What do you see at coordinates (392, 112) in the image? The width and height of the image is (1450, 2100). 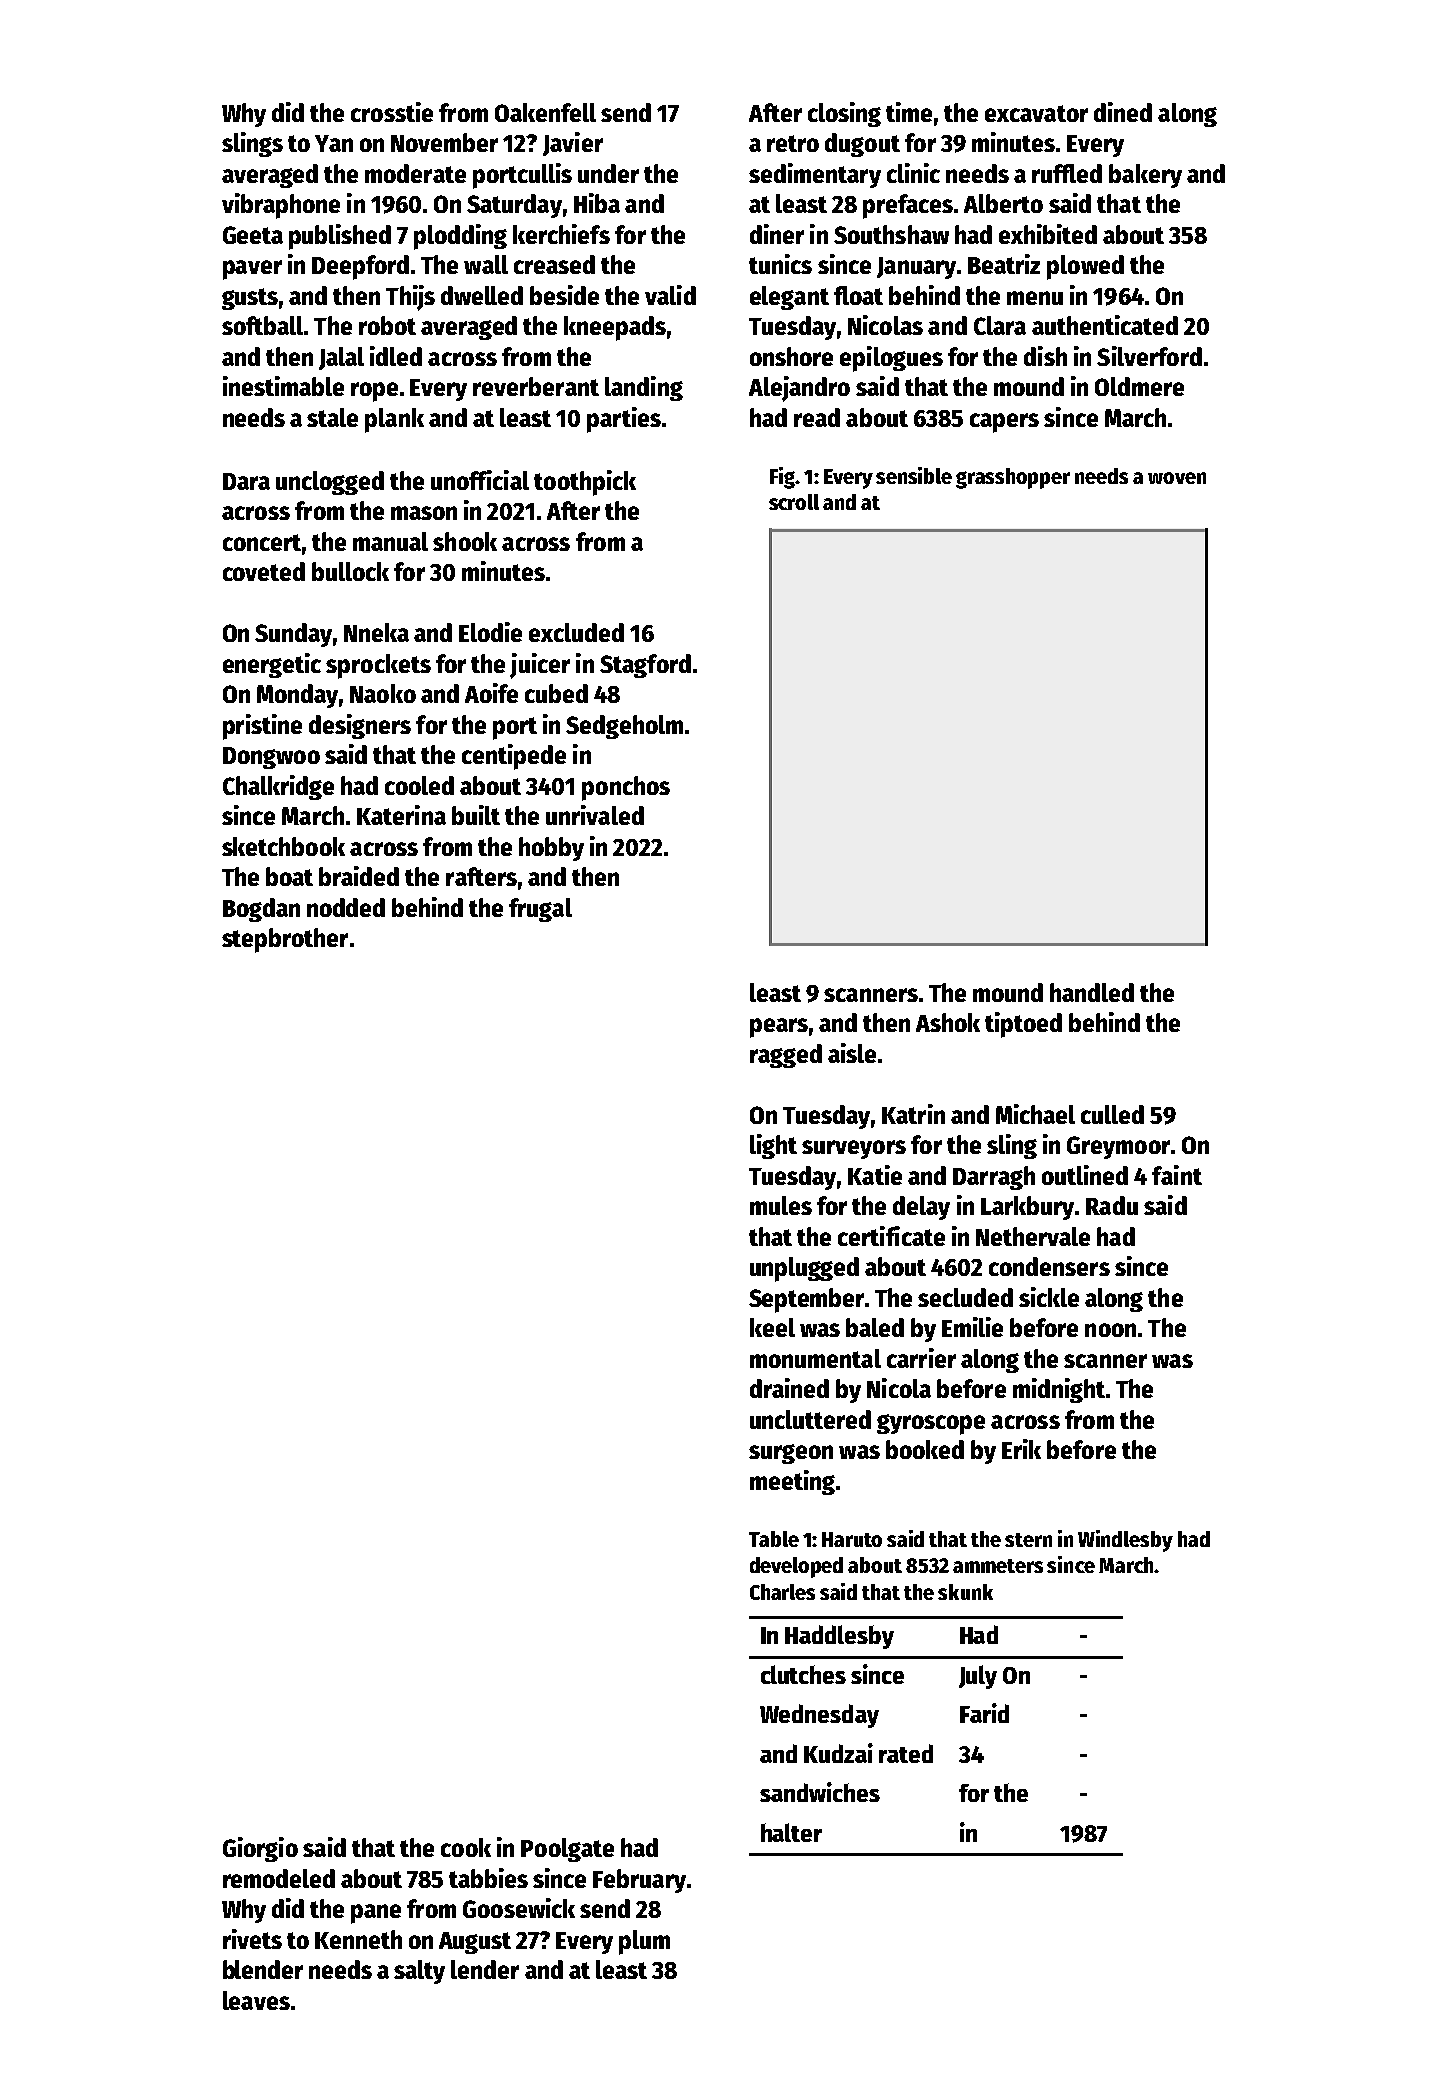 I see `crosstie` at bounding box center [392, 112].
